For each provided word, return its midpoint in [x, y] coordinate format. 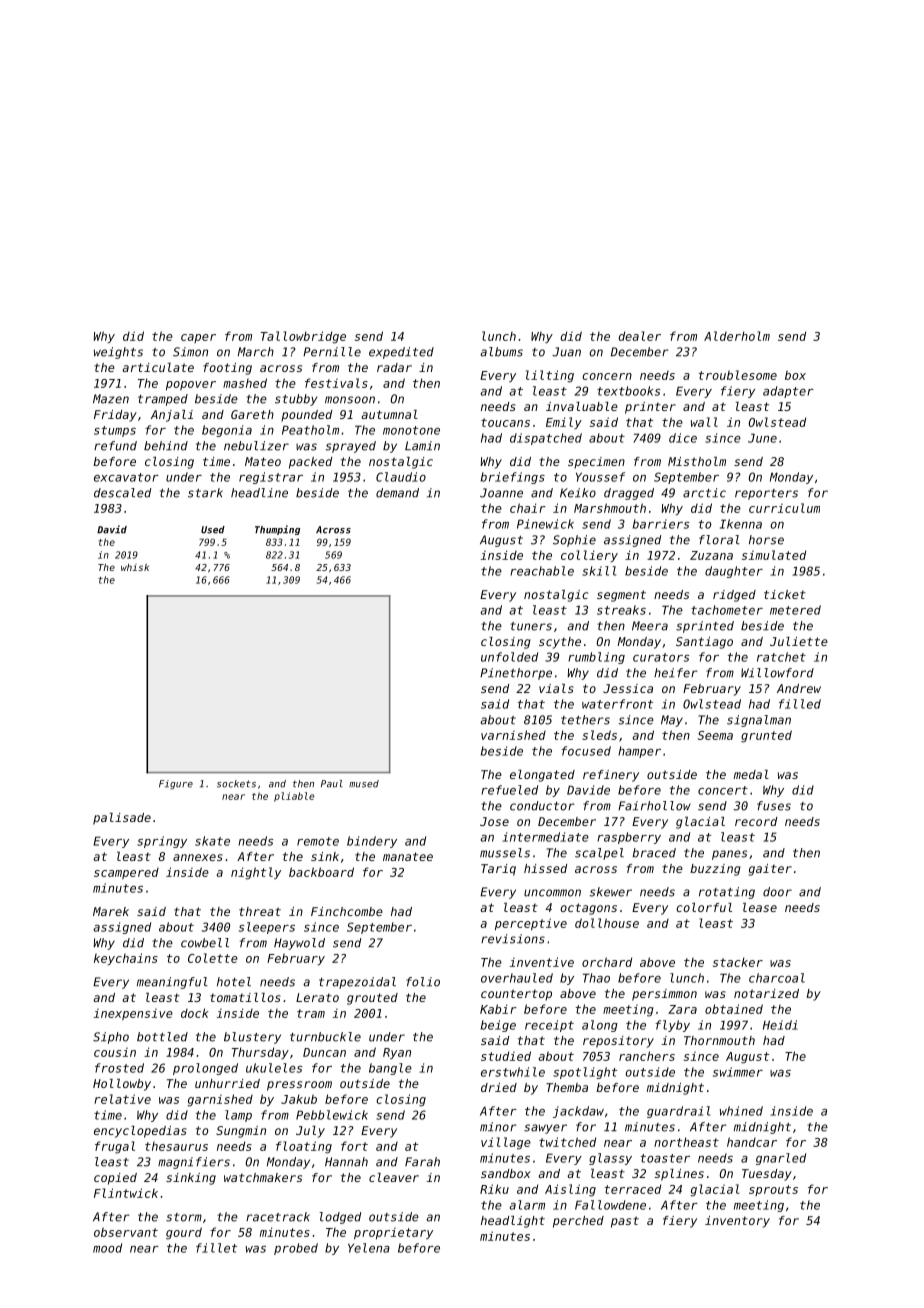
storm [184, 1217]
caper [198, 338]
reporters [766, 494]
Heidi [780, 1025]
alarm [527, 1205]
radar [394, 367]
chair [527, 508]
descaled [122, 493]
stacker [738, 962]
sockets [236, 784]
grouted [372, 999]
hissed [545, 868]
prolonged [205, 1069]
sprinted [705, 627]
